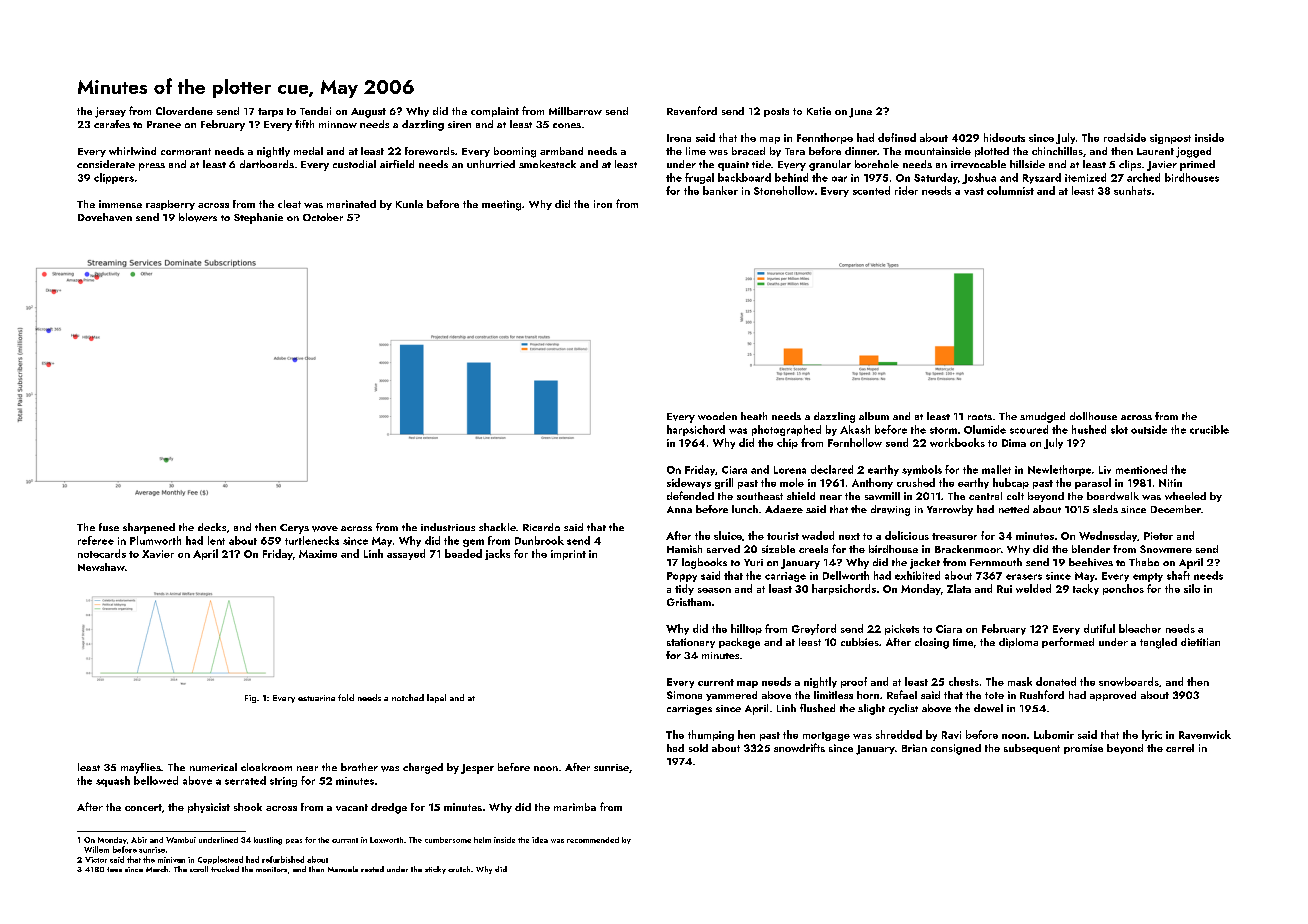 The width and height of the document is (1308, 924). What do you see at coordinates (575, 111) in the document?
I see `Millbarrow` at bounding box center [575, 111].
